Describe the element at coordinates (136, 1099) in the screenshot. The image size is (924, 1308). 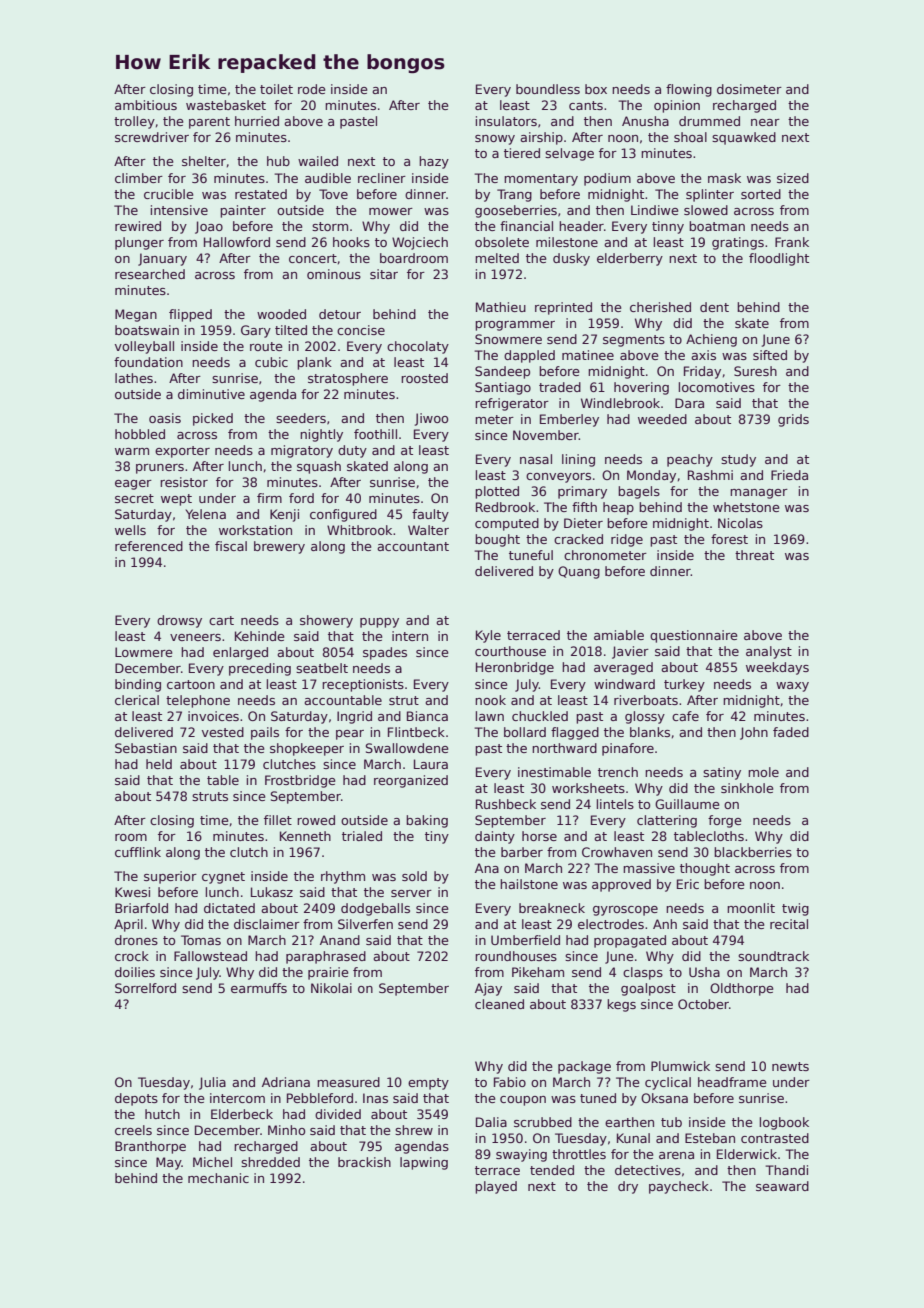
I see `depots` at that location.
